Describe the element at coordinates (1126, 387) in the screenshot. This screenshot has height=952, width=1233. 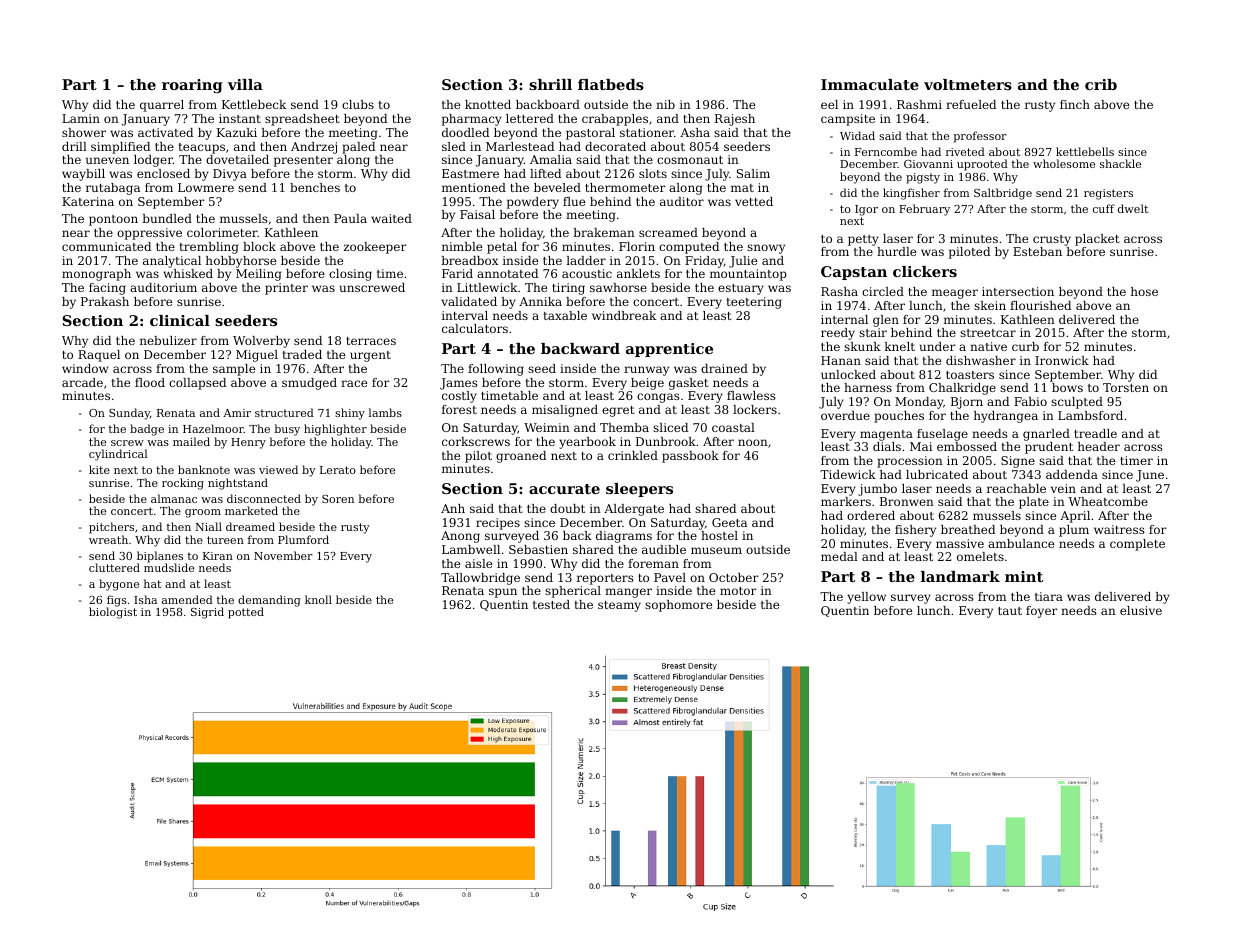
I see `Torsten` at that location.
